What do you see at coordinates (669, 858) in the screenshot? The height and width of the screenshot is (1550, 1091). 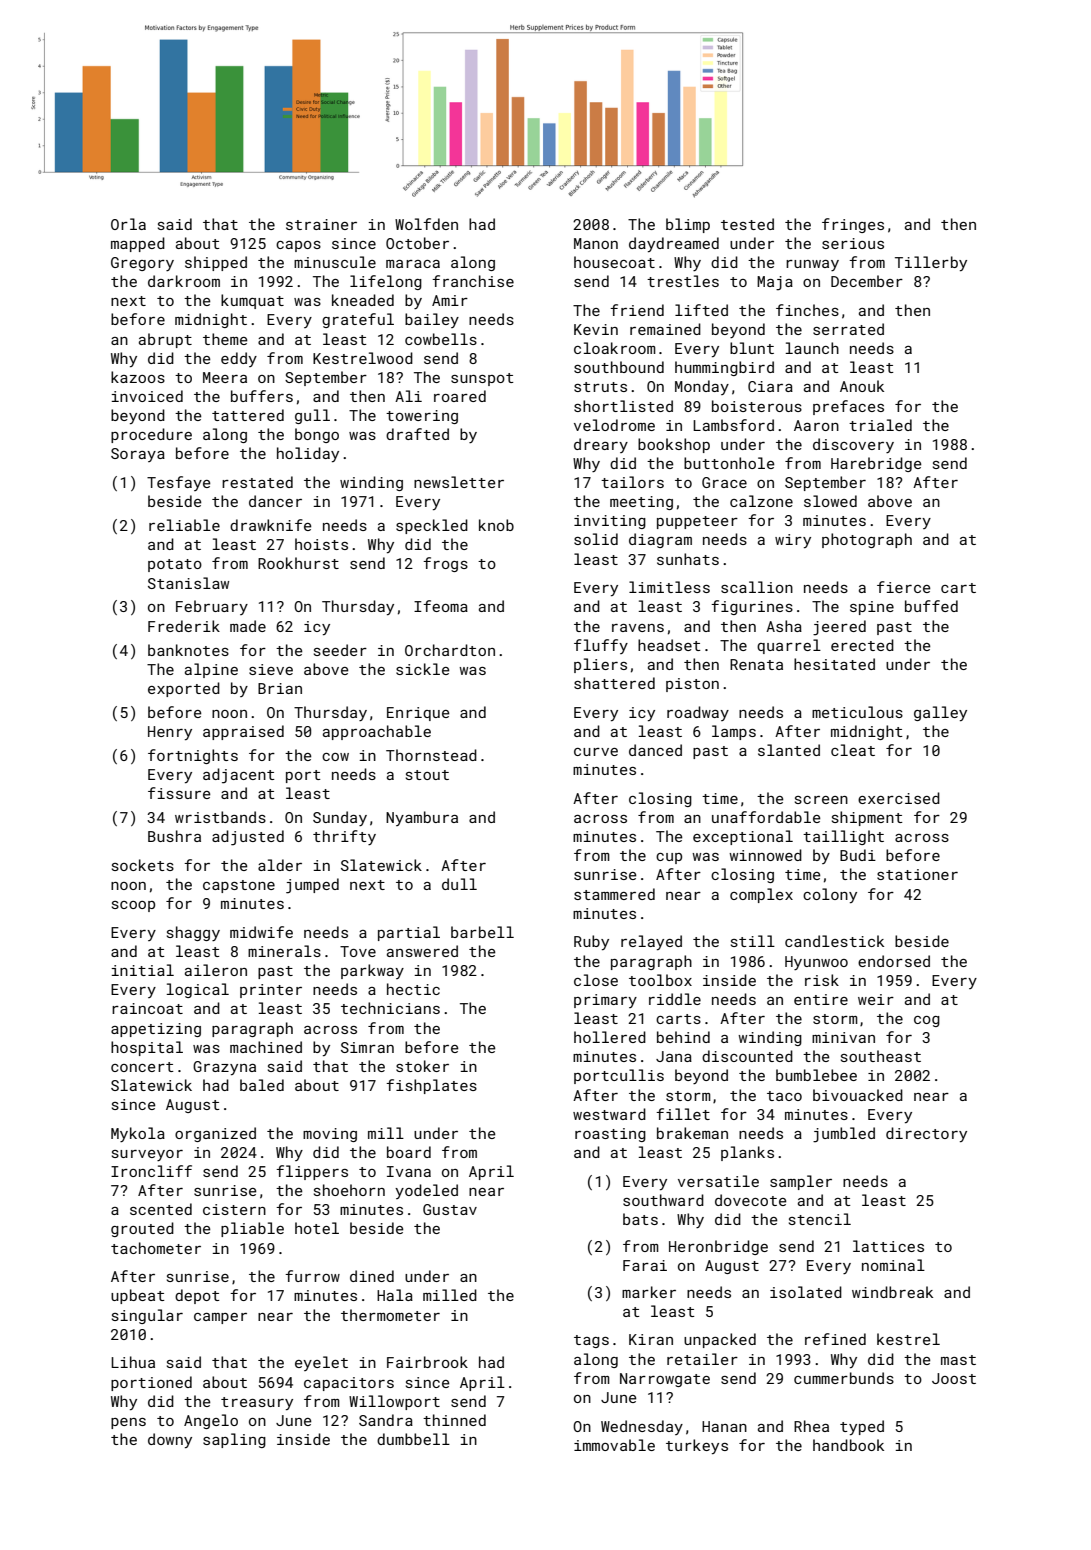 I see `cup` at bounding box center [669, 858].
